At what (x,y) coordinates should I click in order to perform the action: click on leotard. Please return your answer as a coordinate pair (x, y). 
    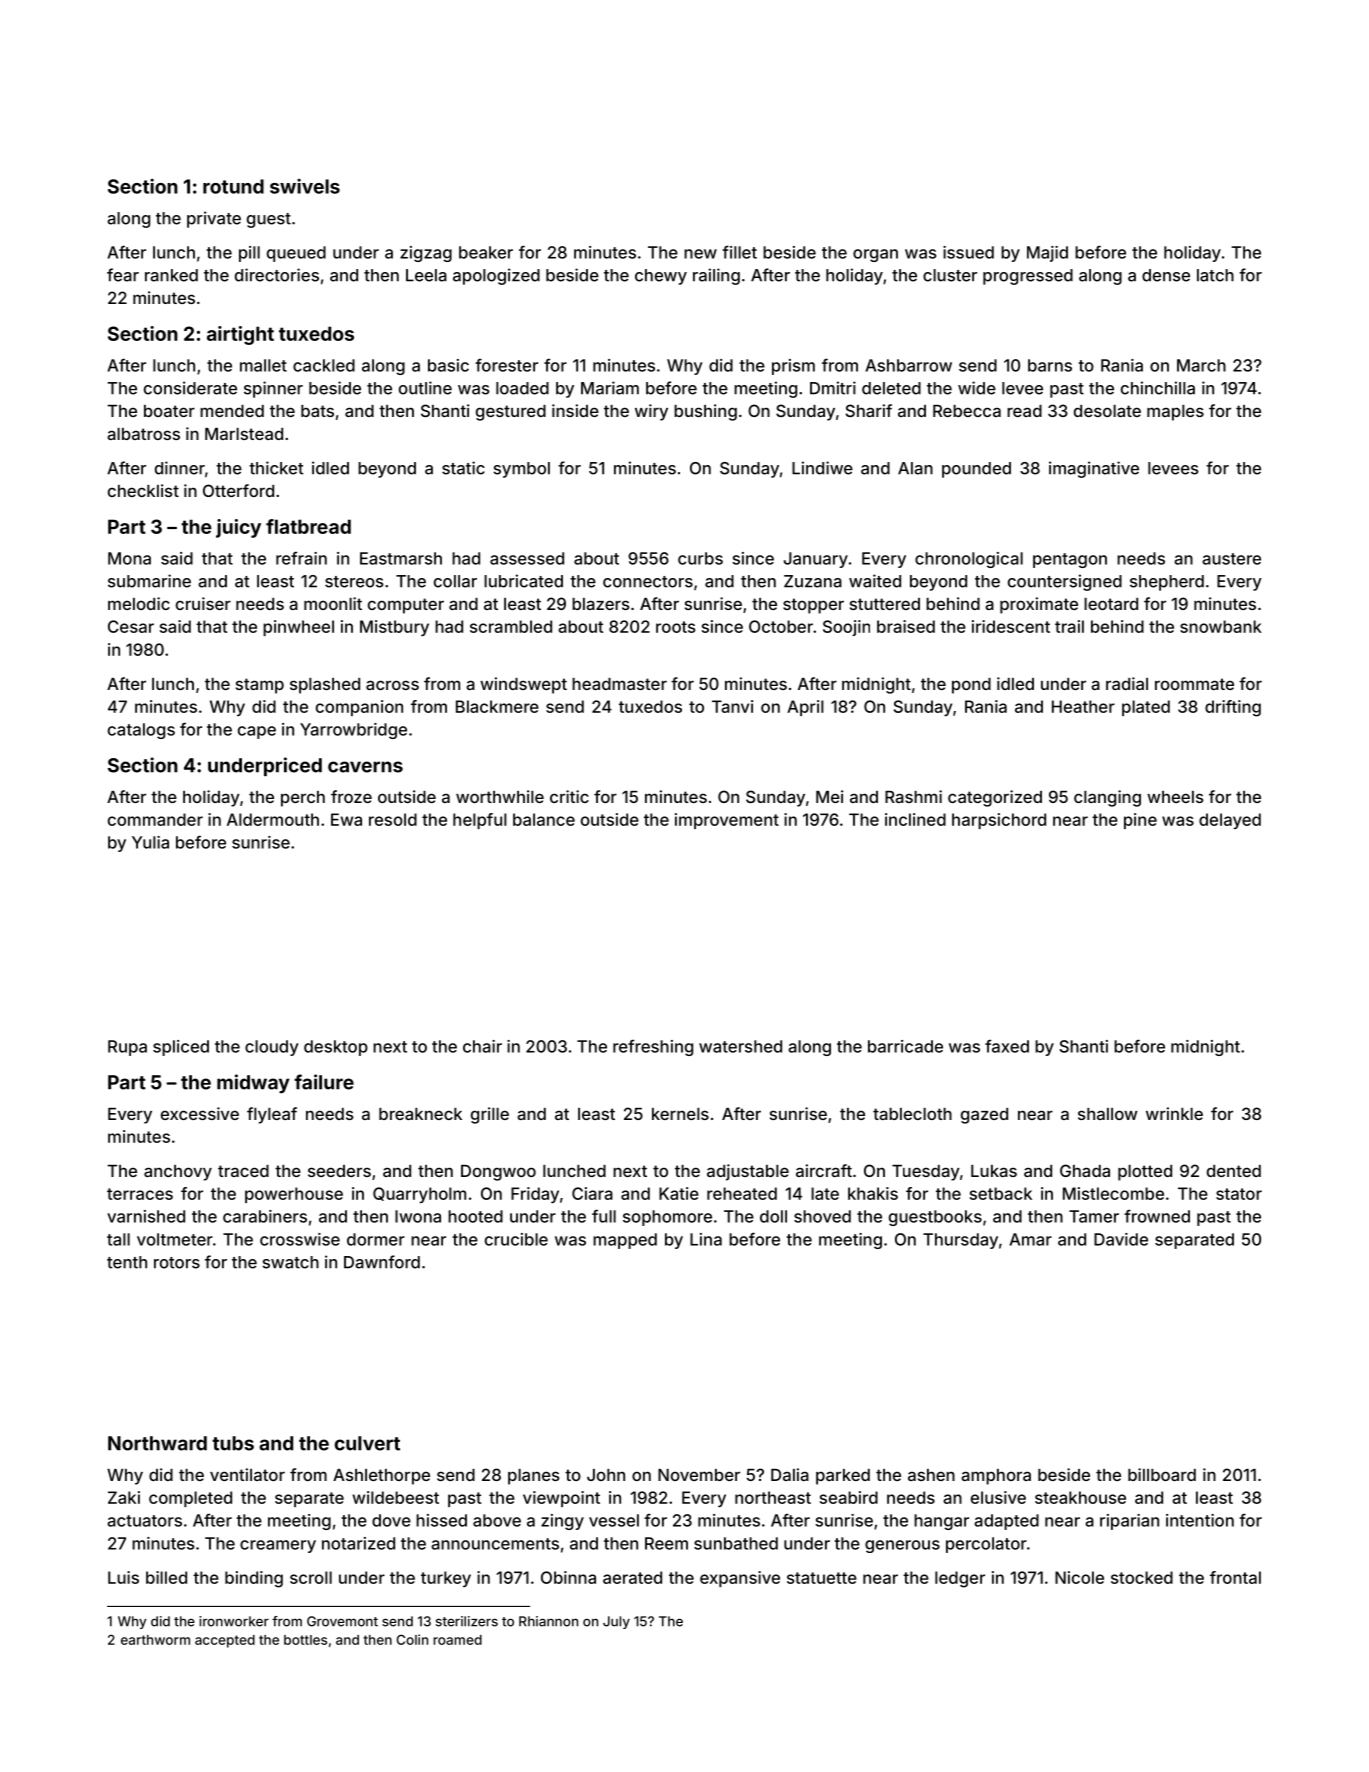
    Looking at the image, I should click on (1111, 604).
